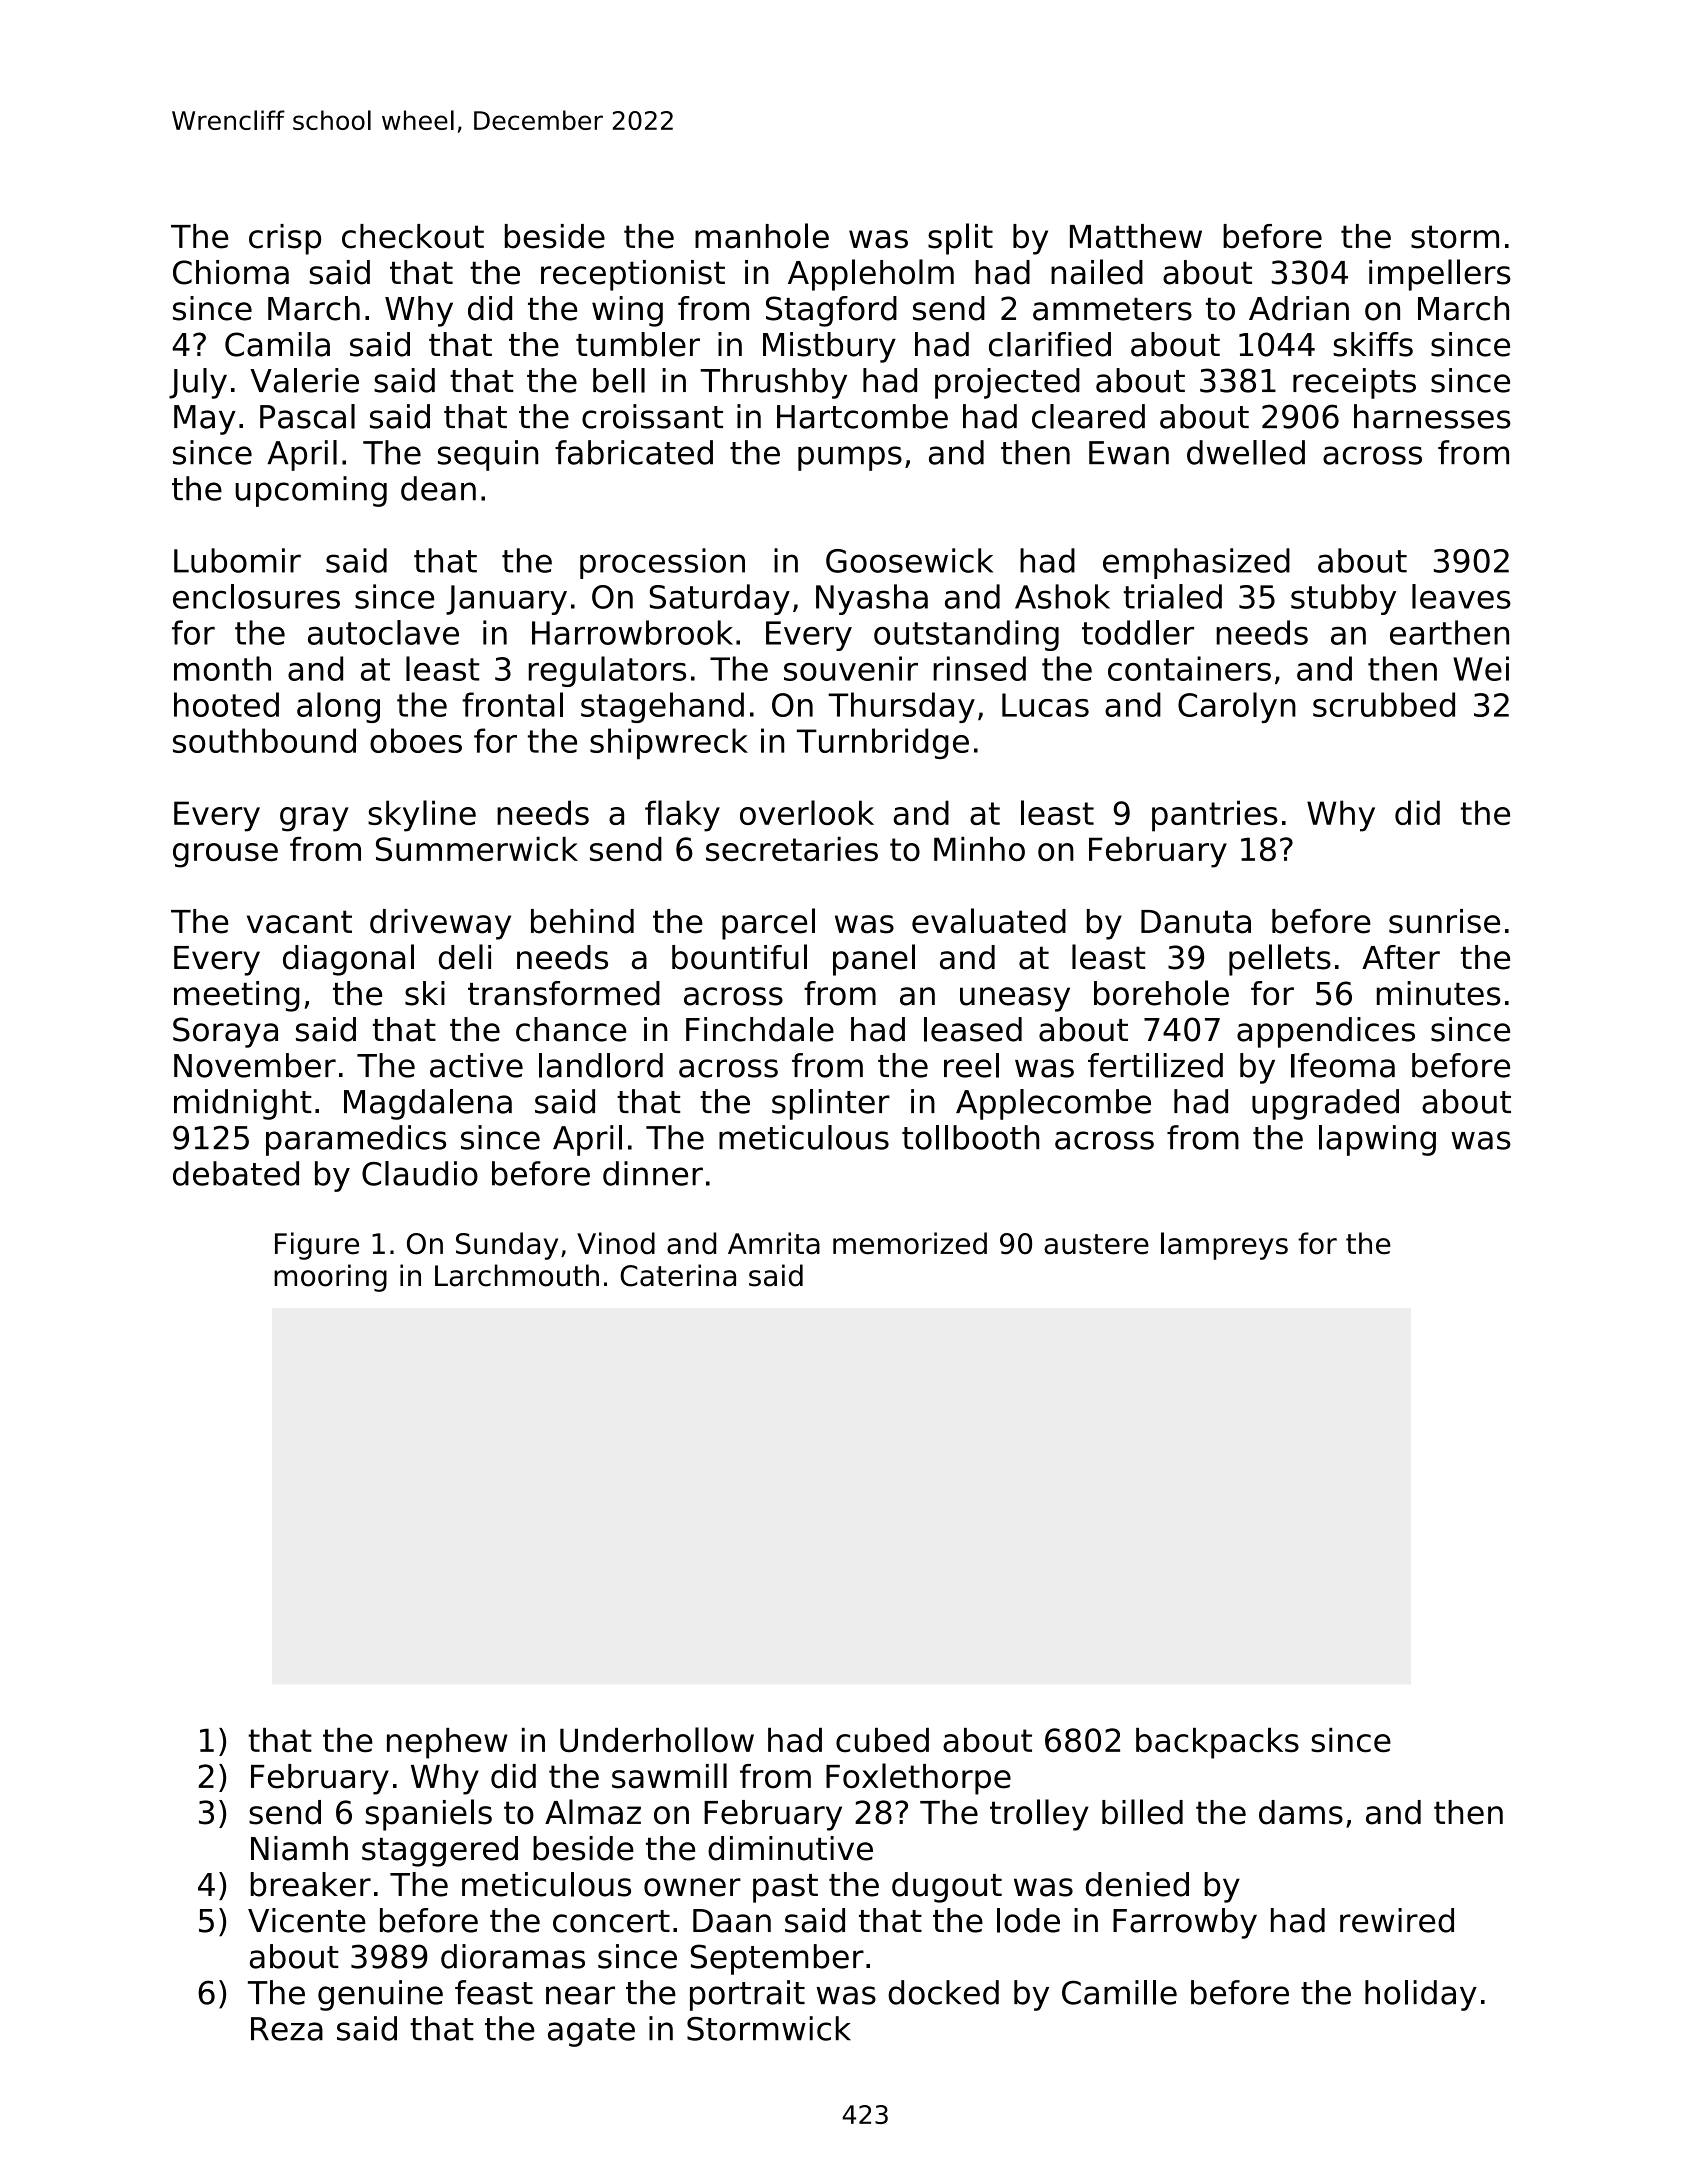 This screenshot has width=1683, height=2178. I want to click on month, so click(222, 668).
